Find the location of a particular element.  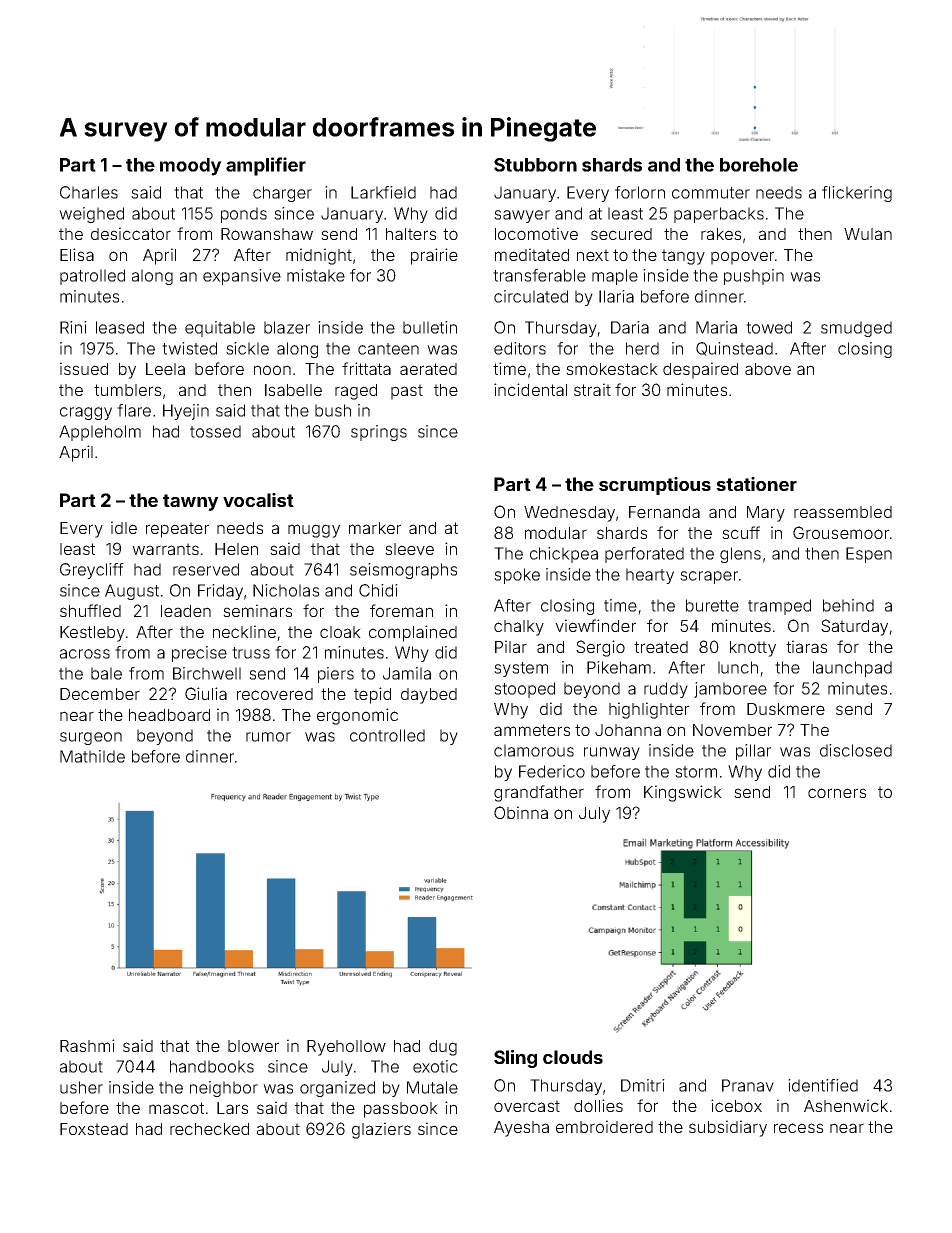

flickering is located at coordinates (857, 194).
